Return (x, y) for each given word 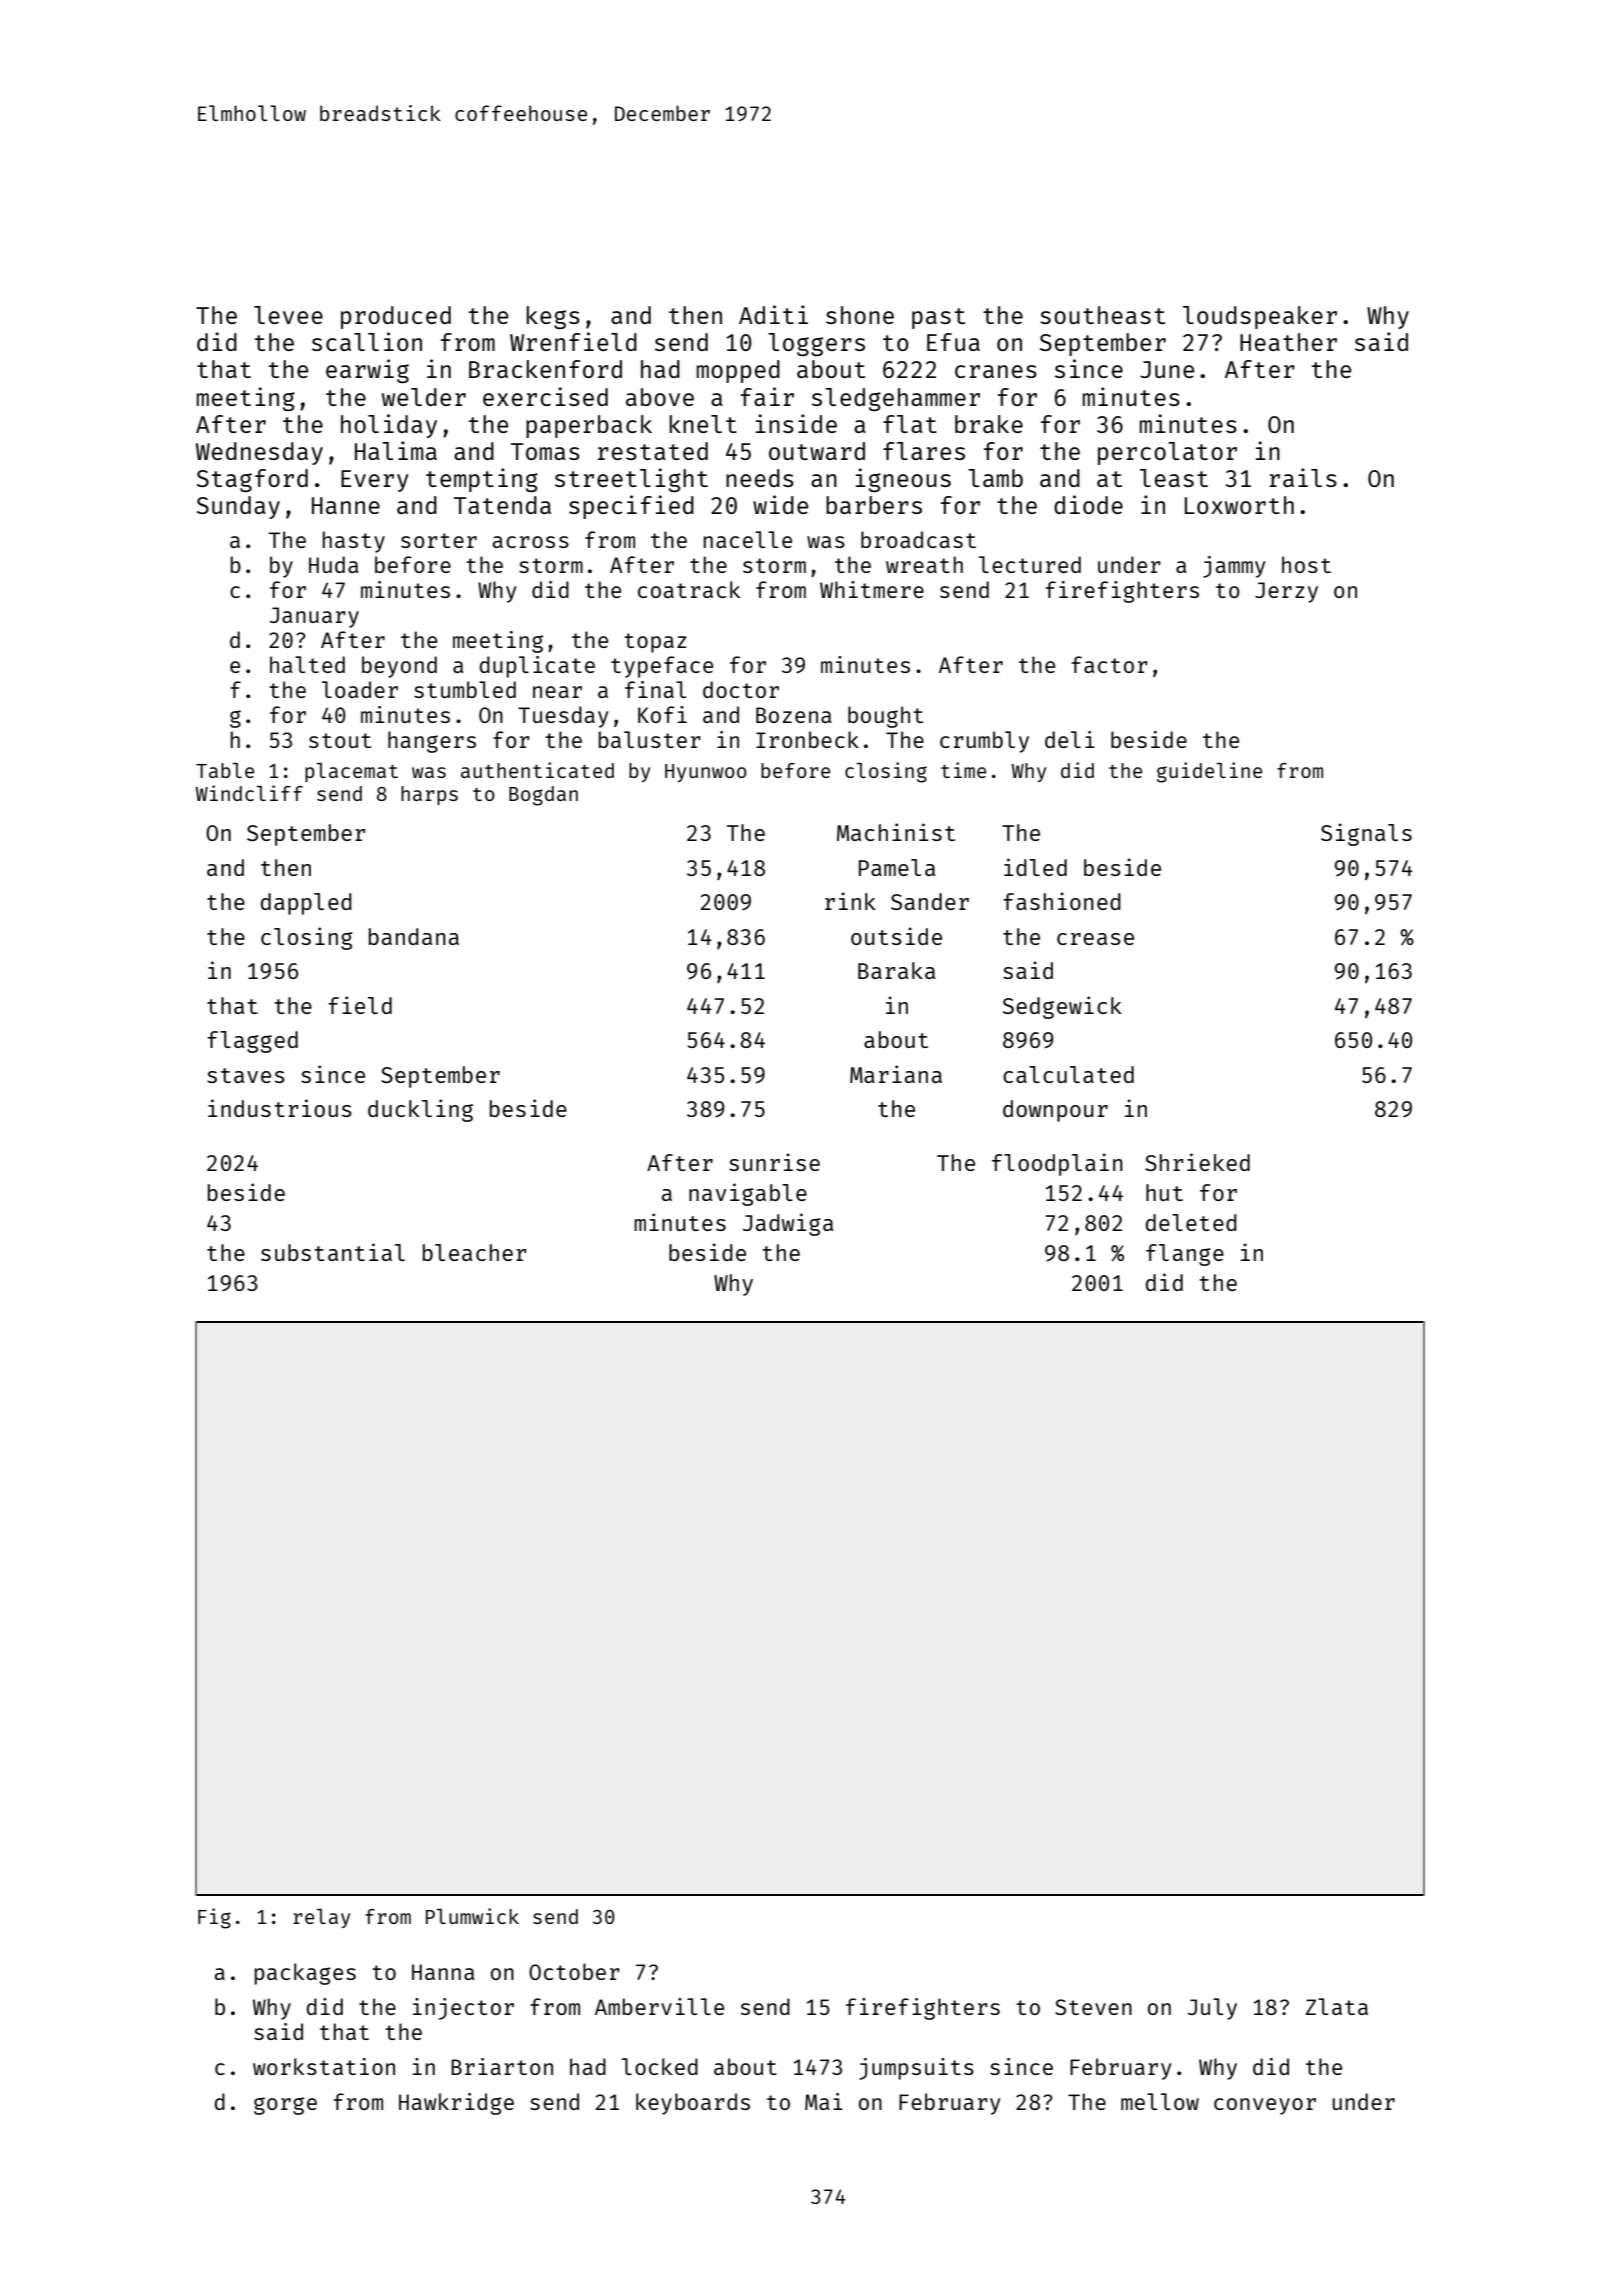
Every (375, 481)
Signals (1366, 834)
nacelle (748, 539)
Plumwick (472, 1916)
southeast (1102, 315)
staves (246, 1075)
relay (321, 1918)
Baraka (896, 970)
